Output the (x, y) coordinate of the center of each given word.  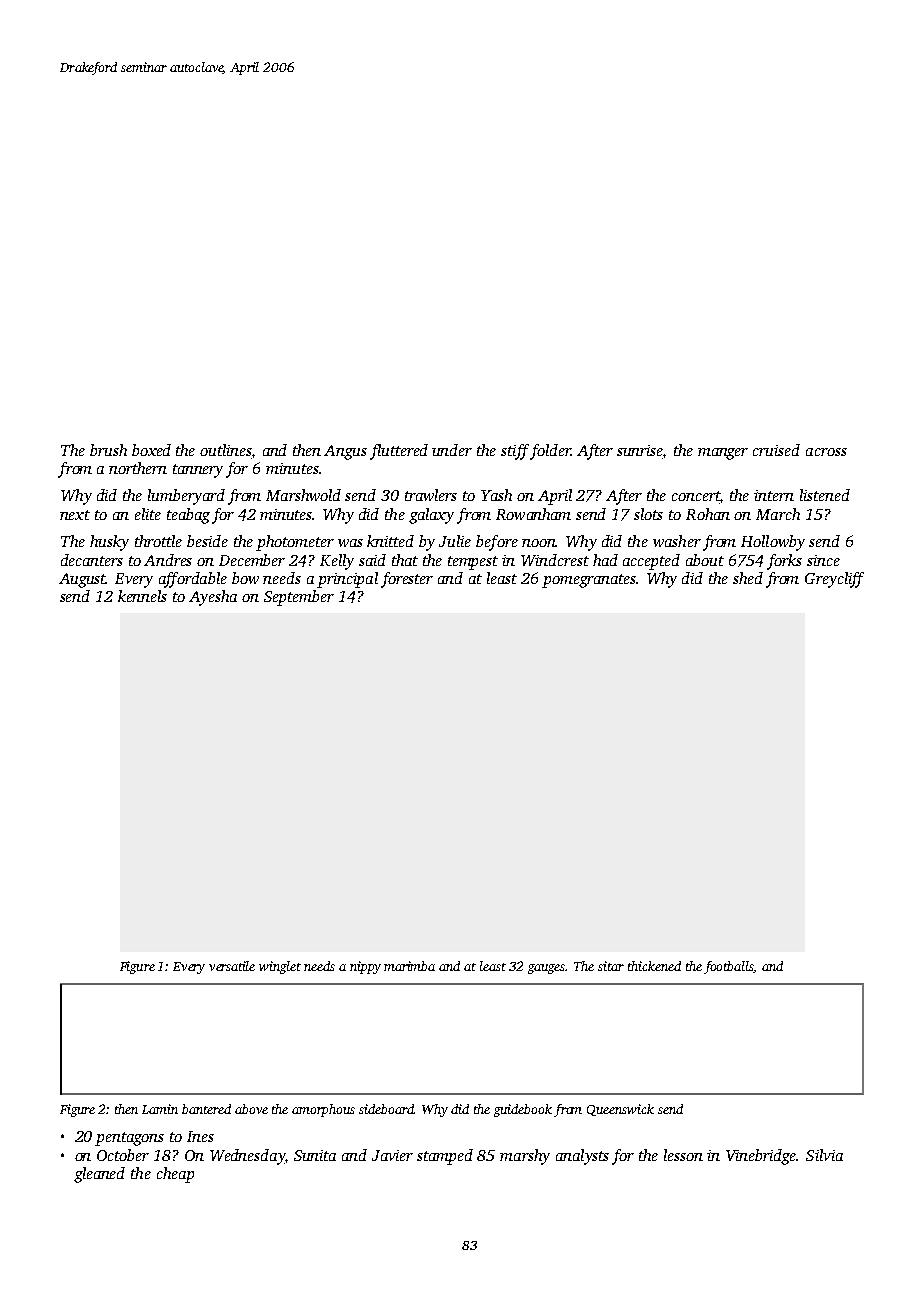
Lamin (160, 1109)
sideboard (386, 1109)
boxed (151, 450)
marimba (409, 966)
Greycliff (834, 580)
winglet (280, 967)
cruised (776, 450)
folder (550, 452)
